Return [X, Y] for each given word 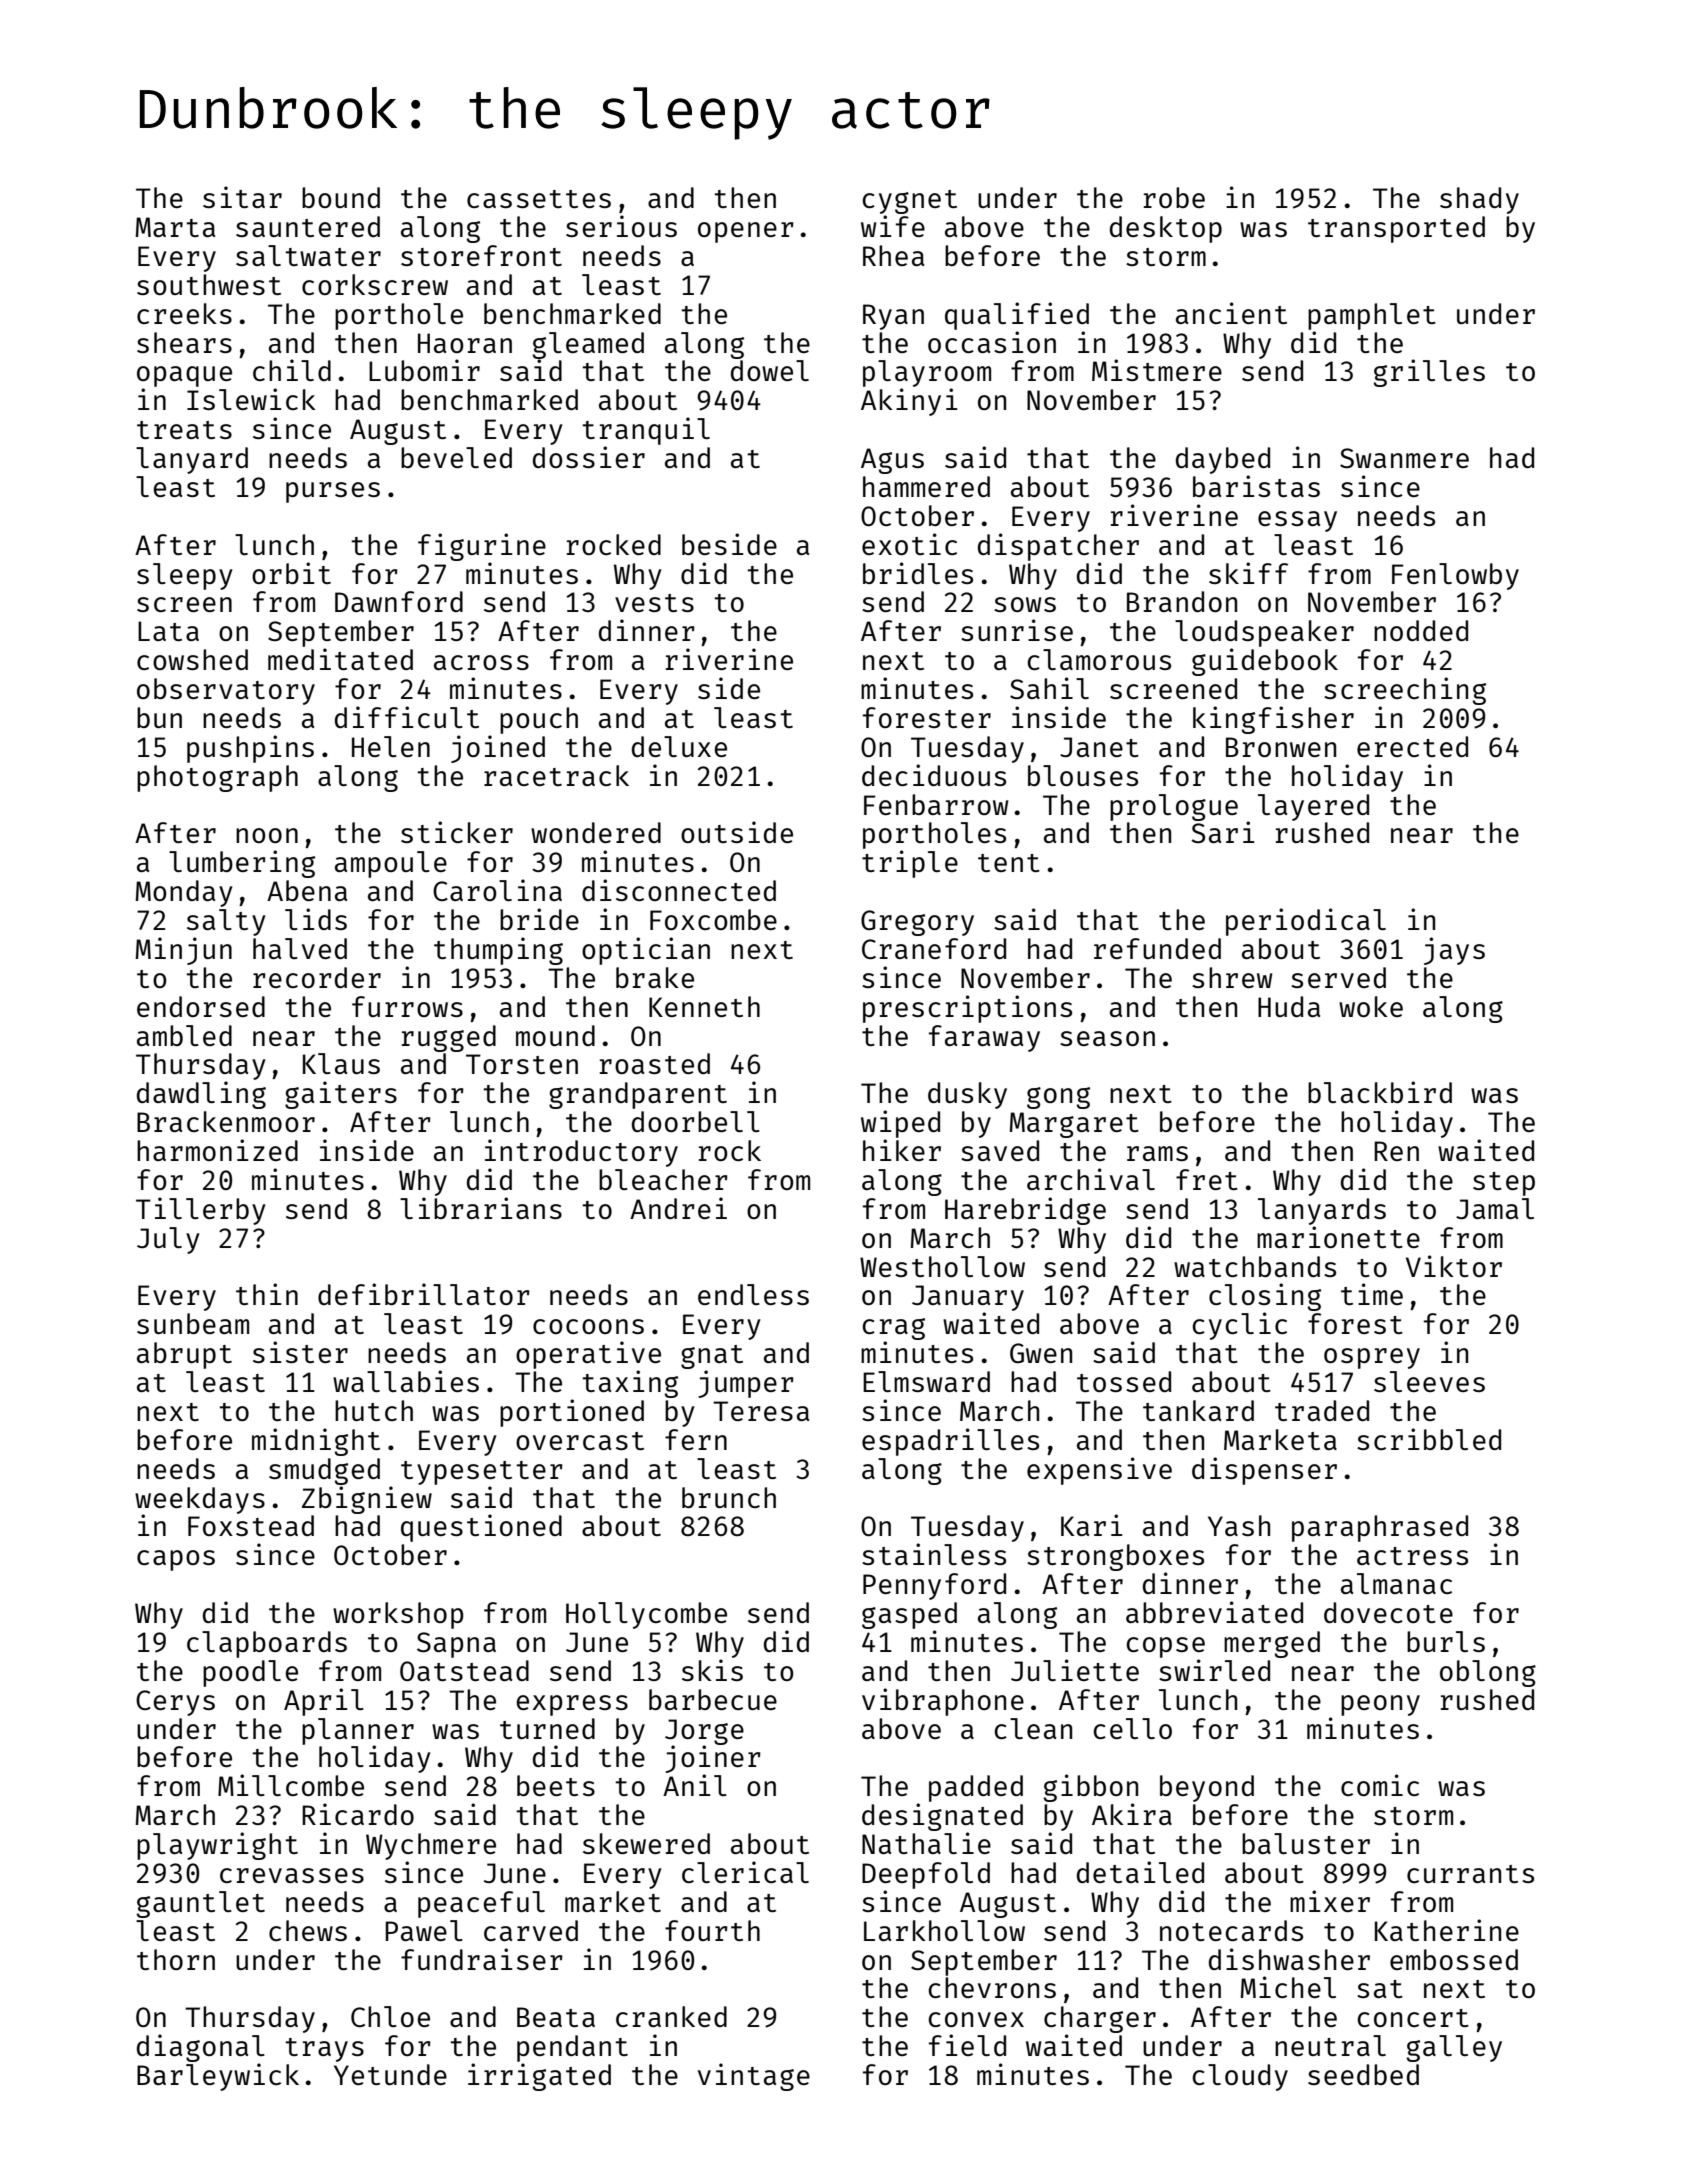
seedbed [1363, 2074]
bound [341, 197]
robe [1174, 197]
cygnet [909, 202]
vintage [754, 2077]
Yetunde [390, 2074]
